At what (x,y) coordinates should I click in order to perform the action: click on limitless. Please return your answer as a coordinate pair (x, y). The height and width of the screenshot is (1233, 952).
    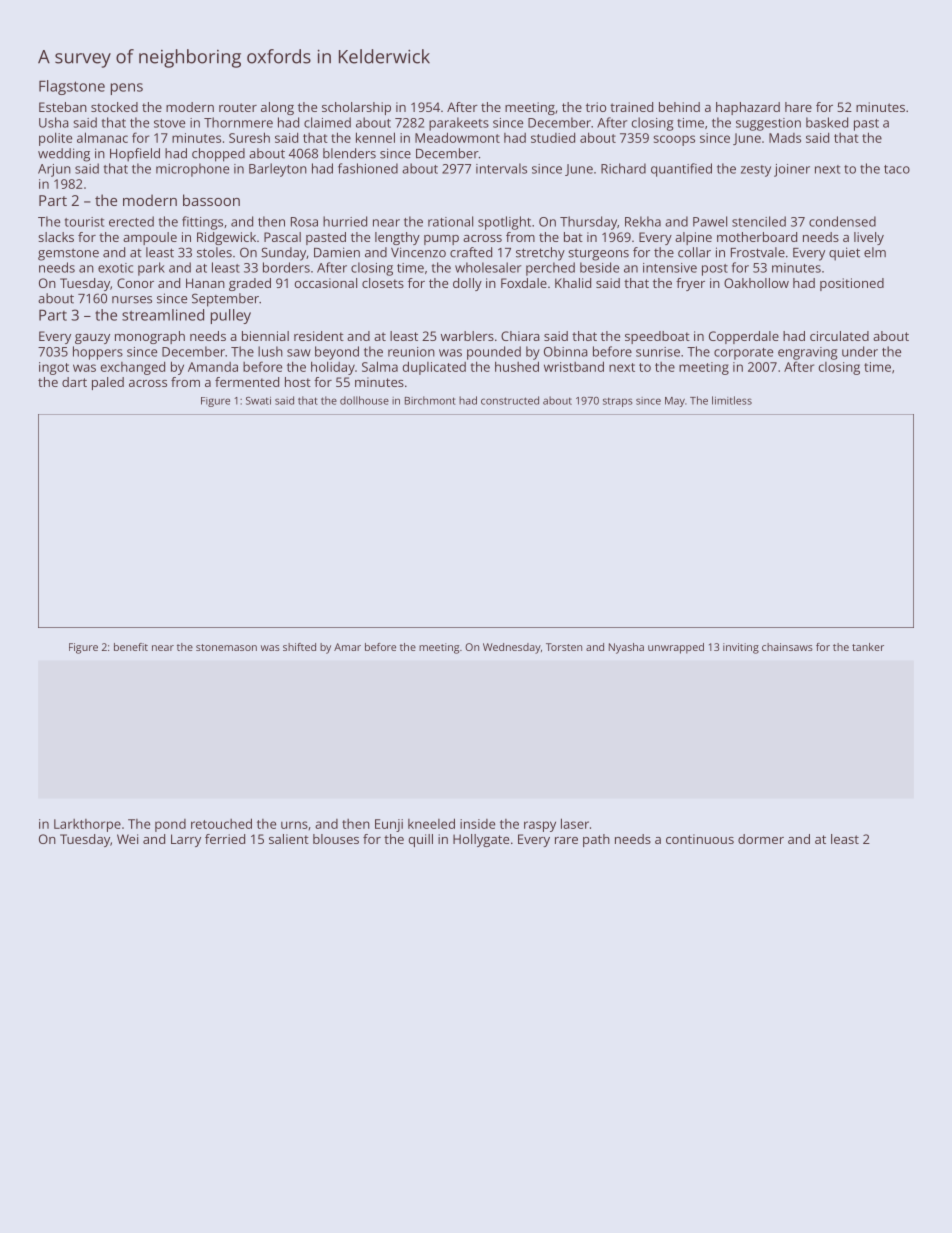
    Looking at the image, I should click on (732, 400).
